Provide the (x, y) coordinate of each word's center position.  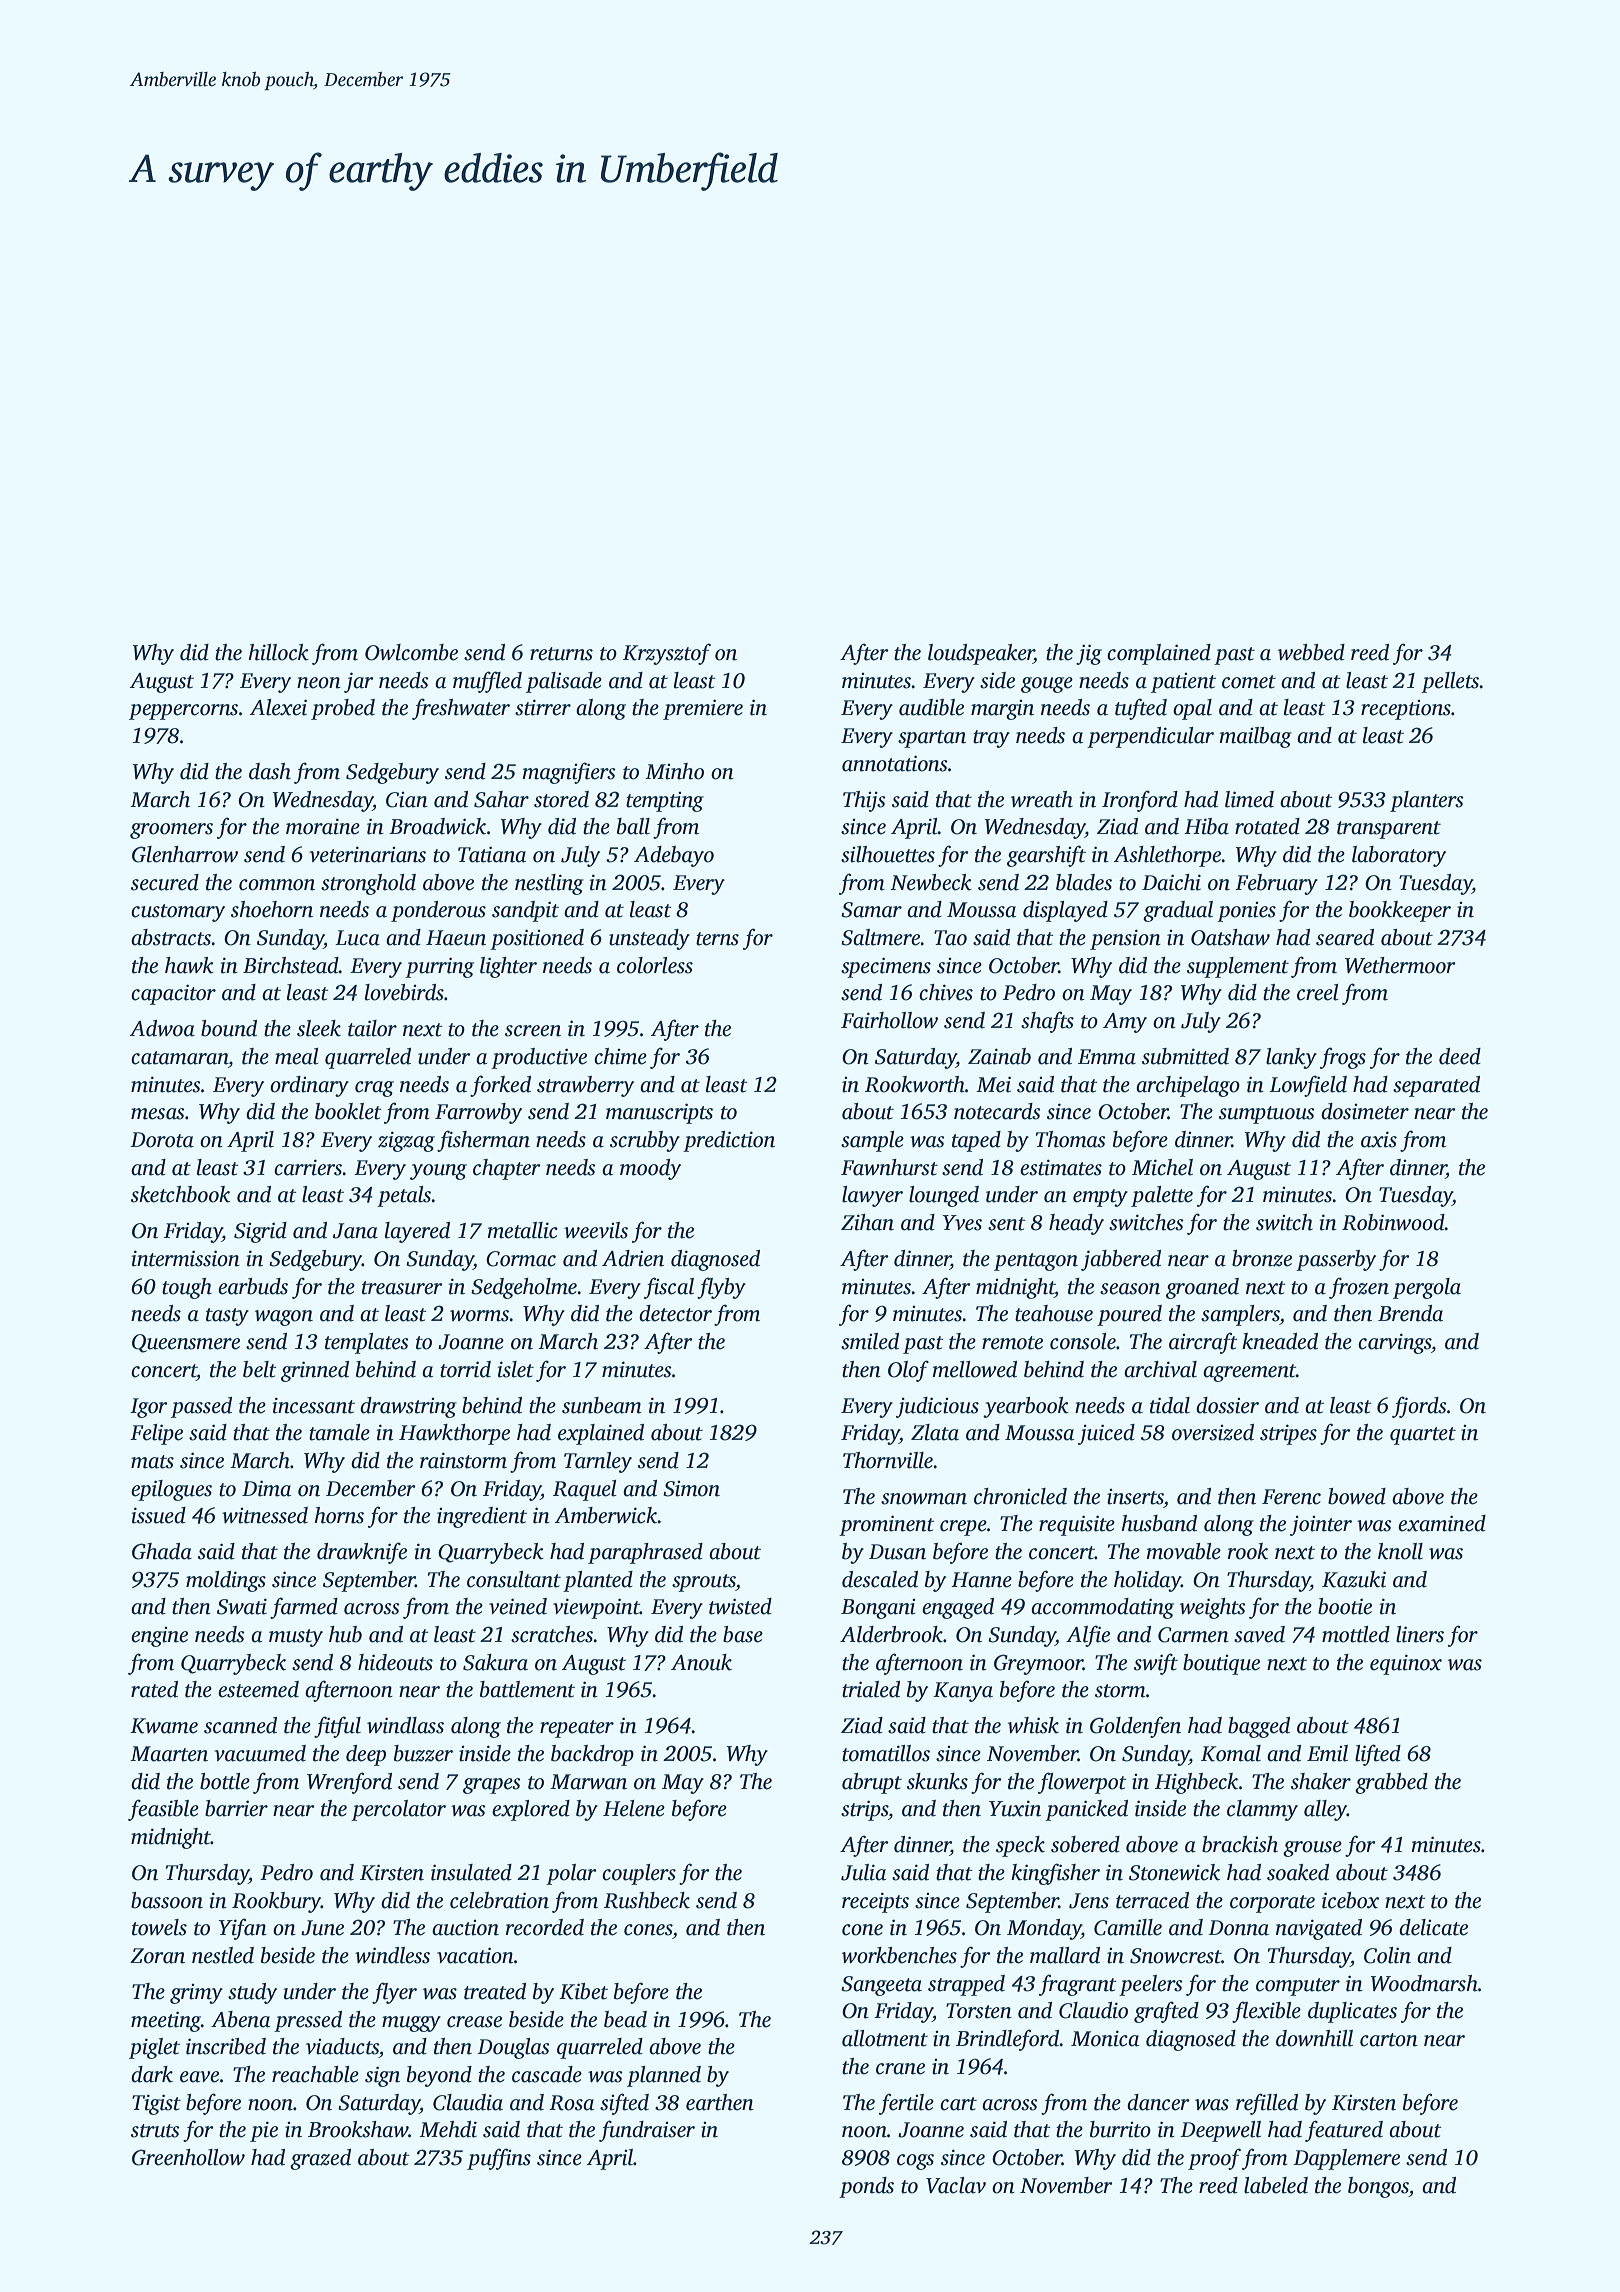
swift (1156, 1664)
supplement (1238, 967)
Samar (871, 910)
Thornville (888, 1460)
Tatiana (492, 854)
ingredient (482, 1517)
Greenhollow (188, 2157)
